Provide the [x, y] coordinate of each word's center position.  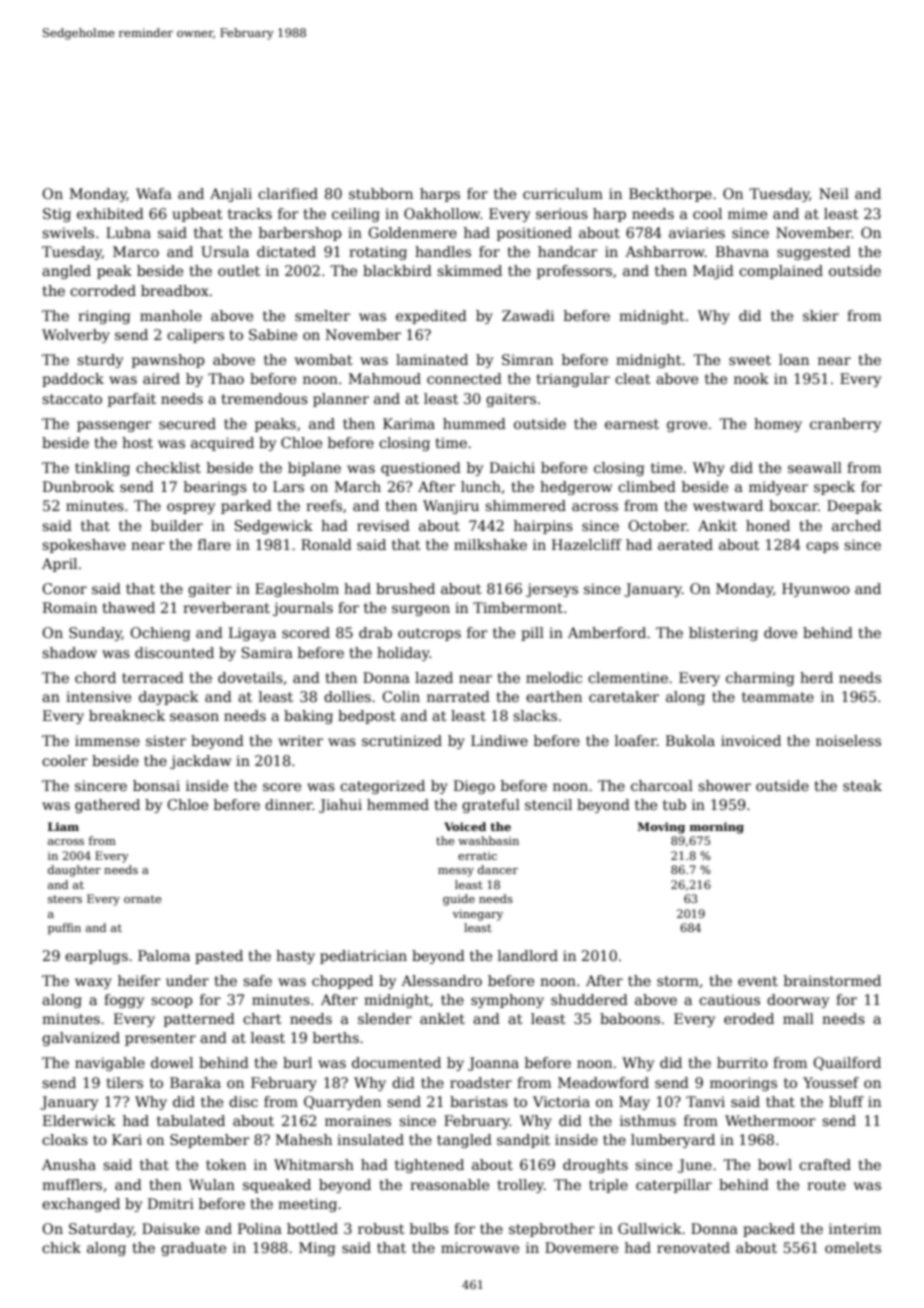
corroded [103, 290]
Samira [267, 652]
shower [724, 785]
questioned [421, 469]
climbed [647, 486]
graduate [193, 1249]
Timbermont [518, 607]
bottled [312, 1228]
